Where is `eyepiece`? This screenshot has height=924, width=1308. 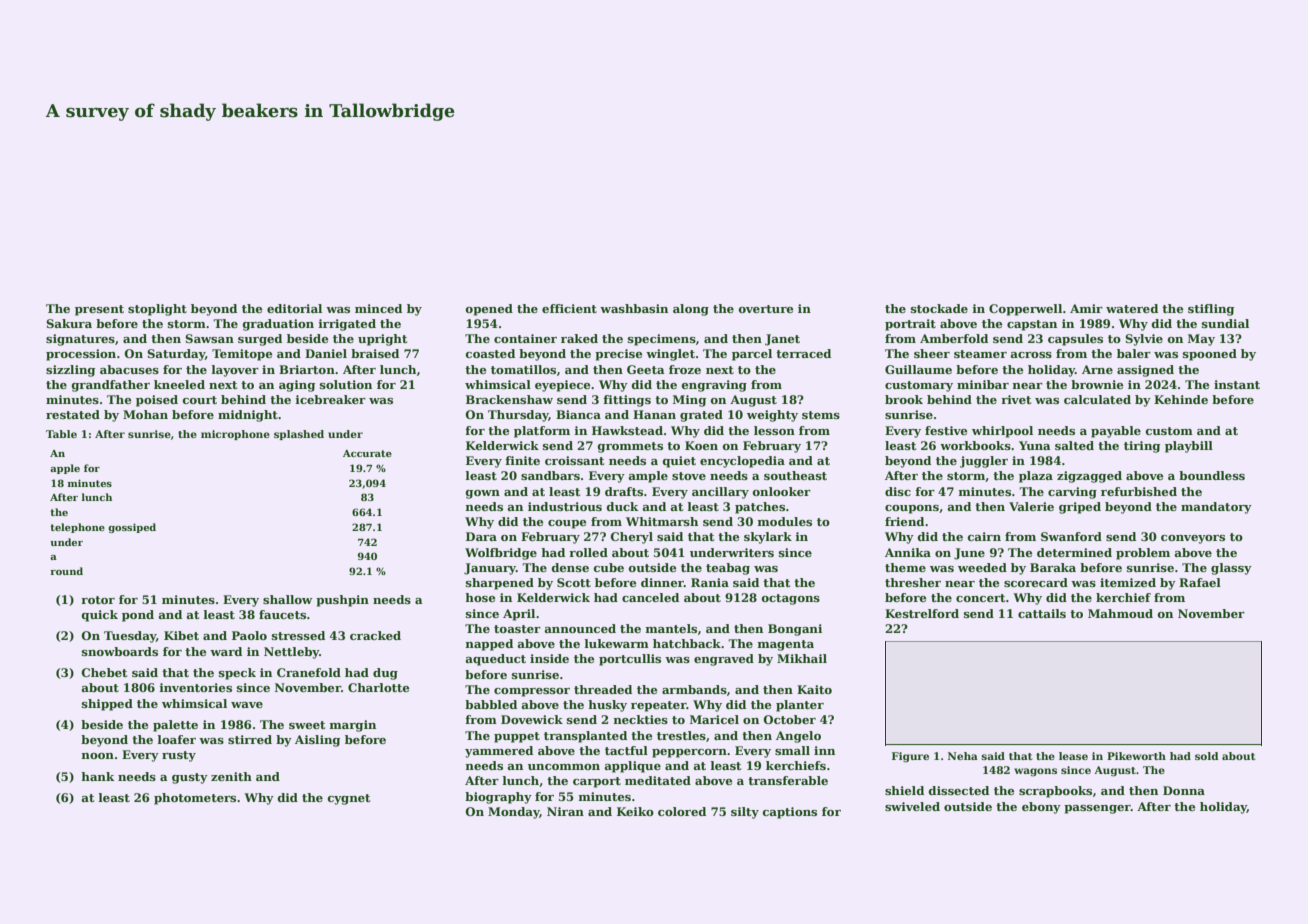 eyepiece is located at coordinates (562, 386).
